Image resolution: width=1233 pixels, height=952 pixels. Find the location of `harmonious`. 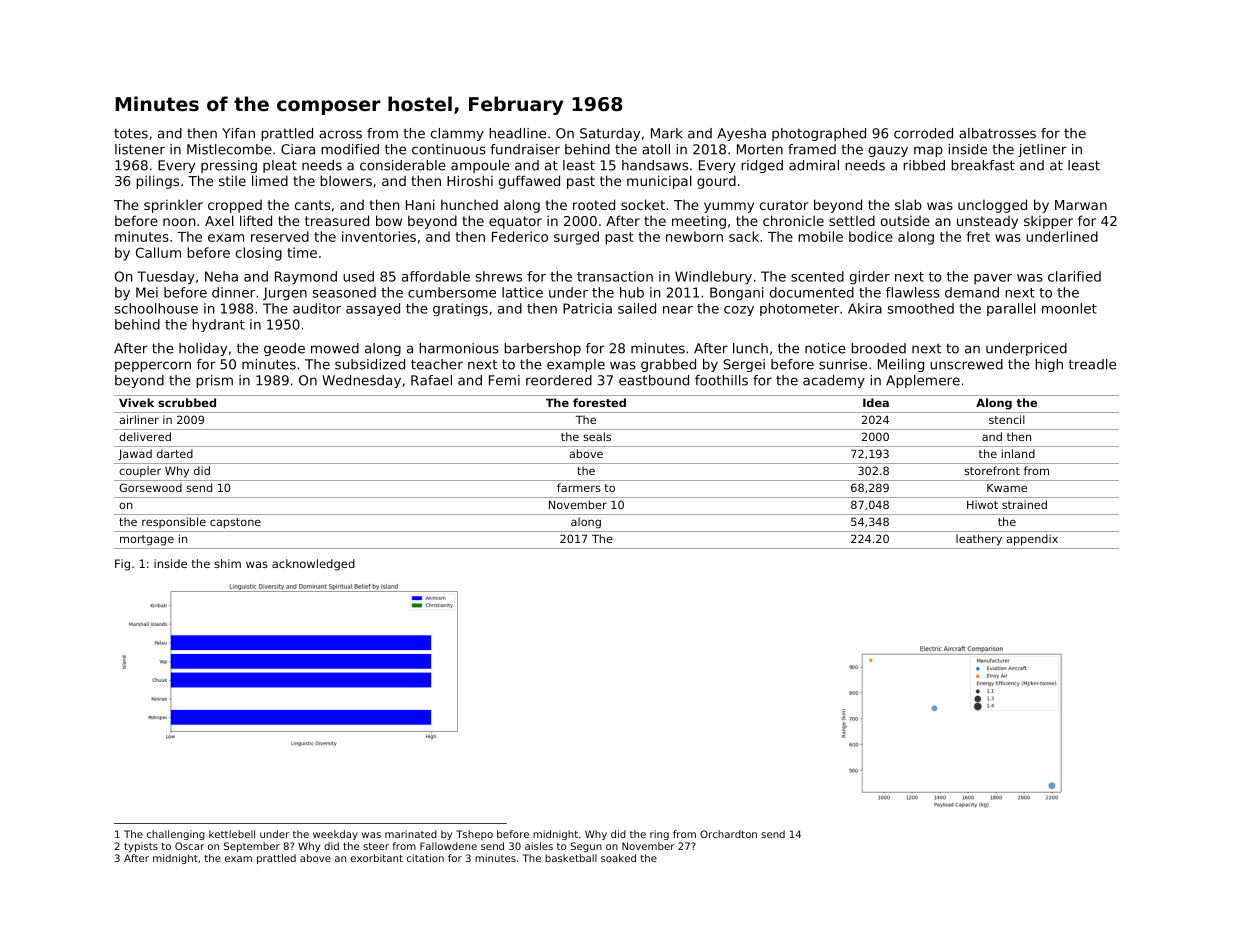

harmonious is located at coordinates (459, 348).
